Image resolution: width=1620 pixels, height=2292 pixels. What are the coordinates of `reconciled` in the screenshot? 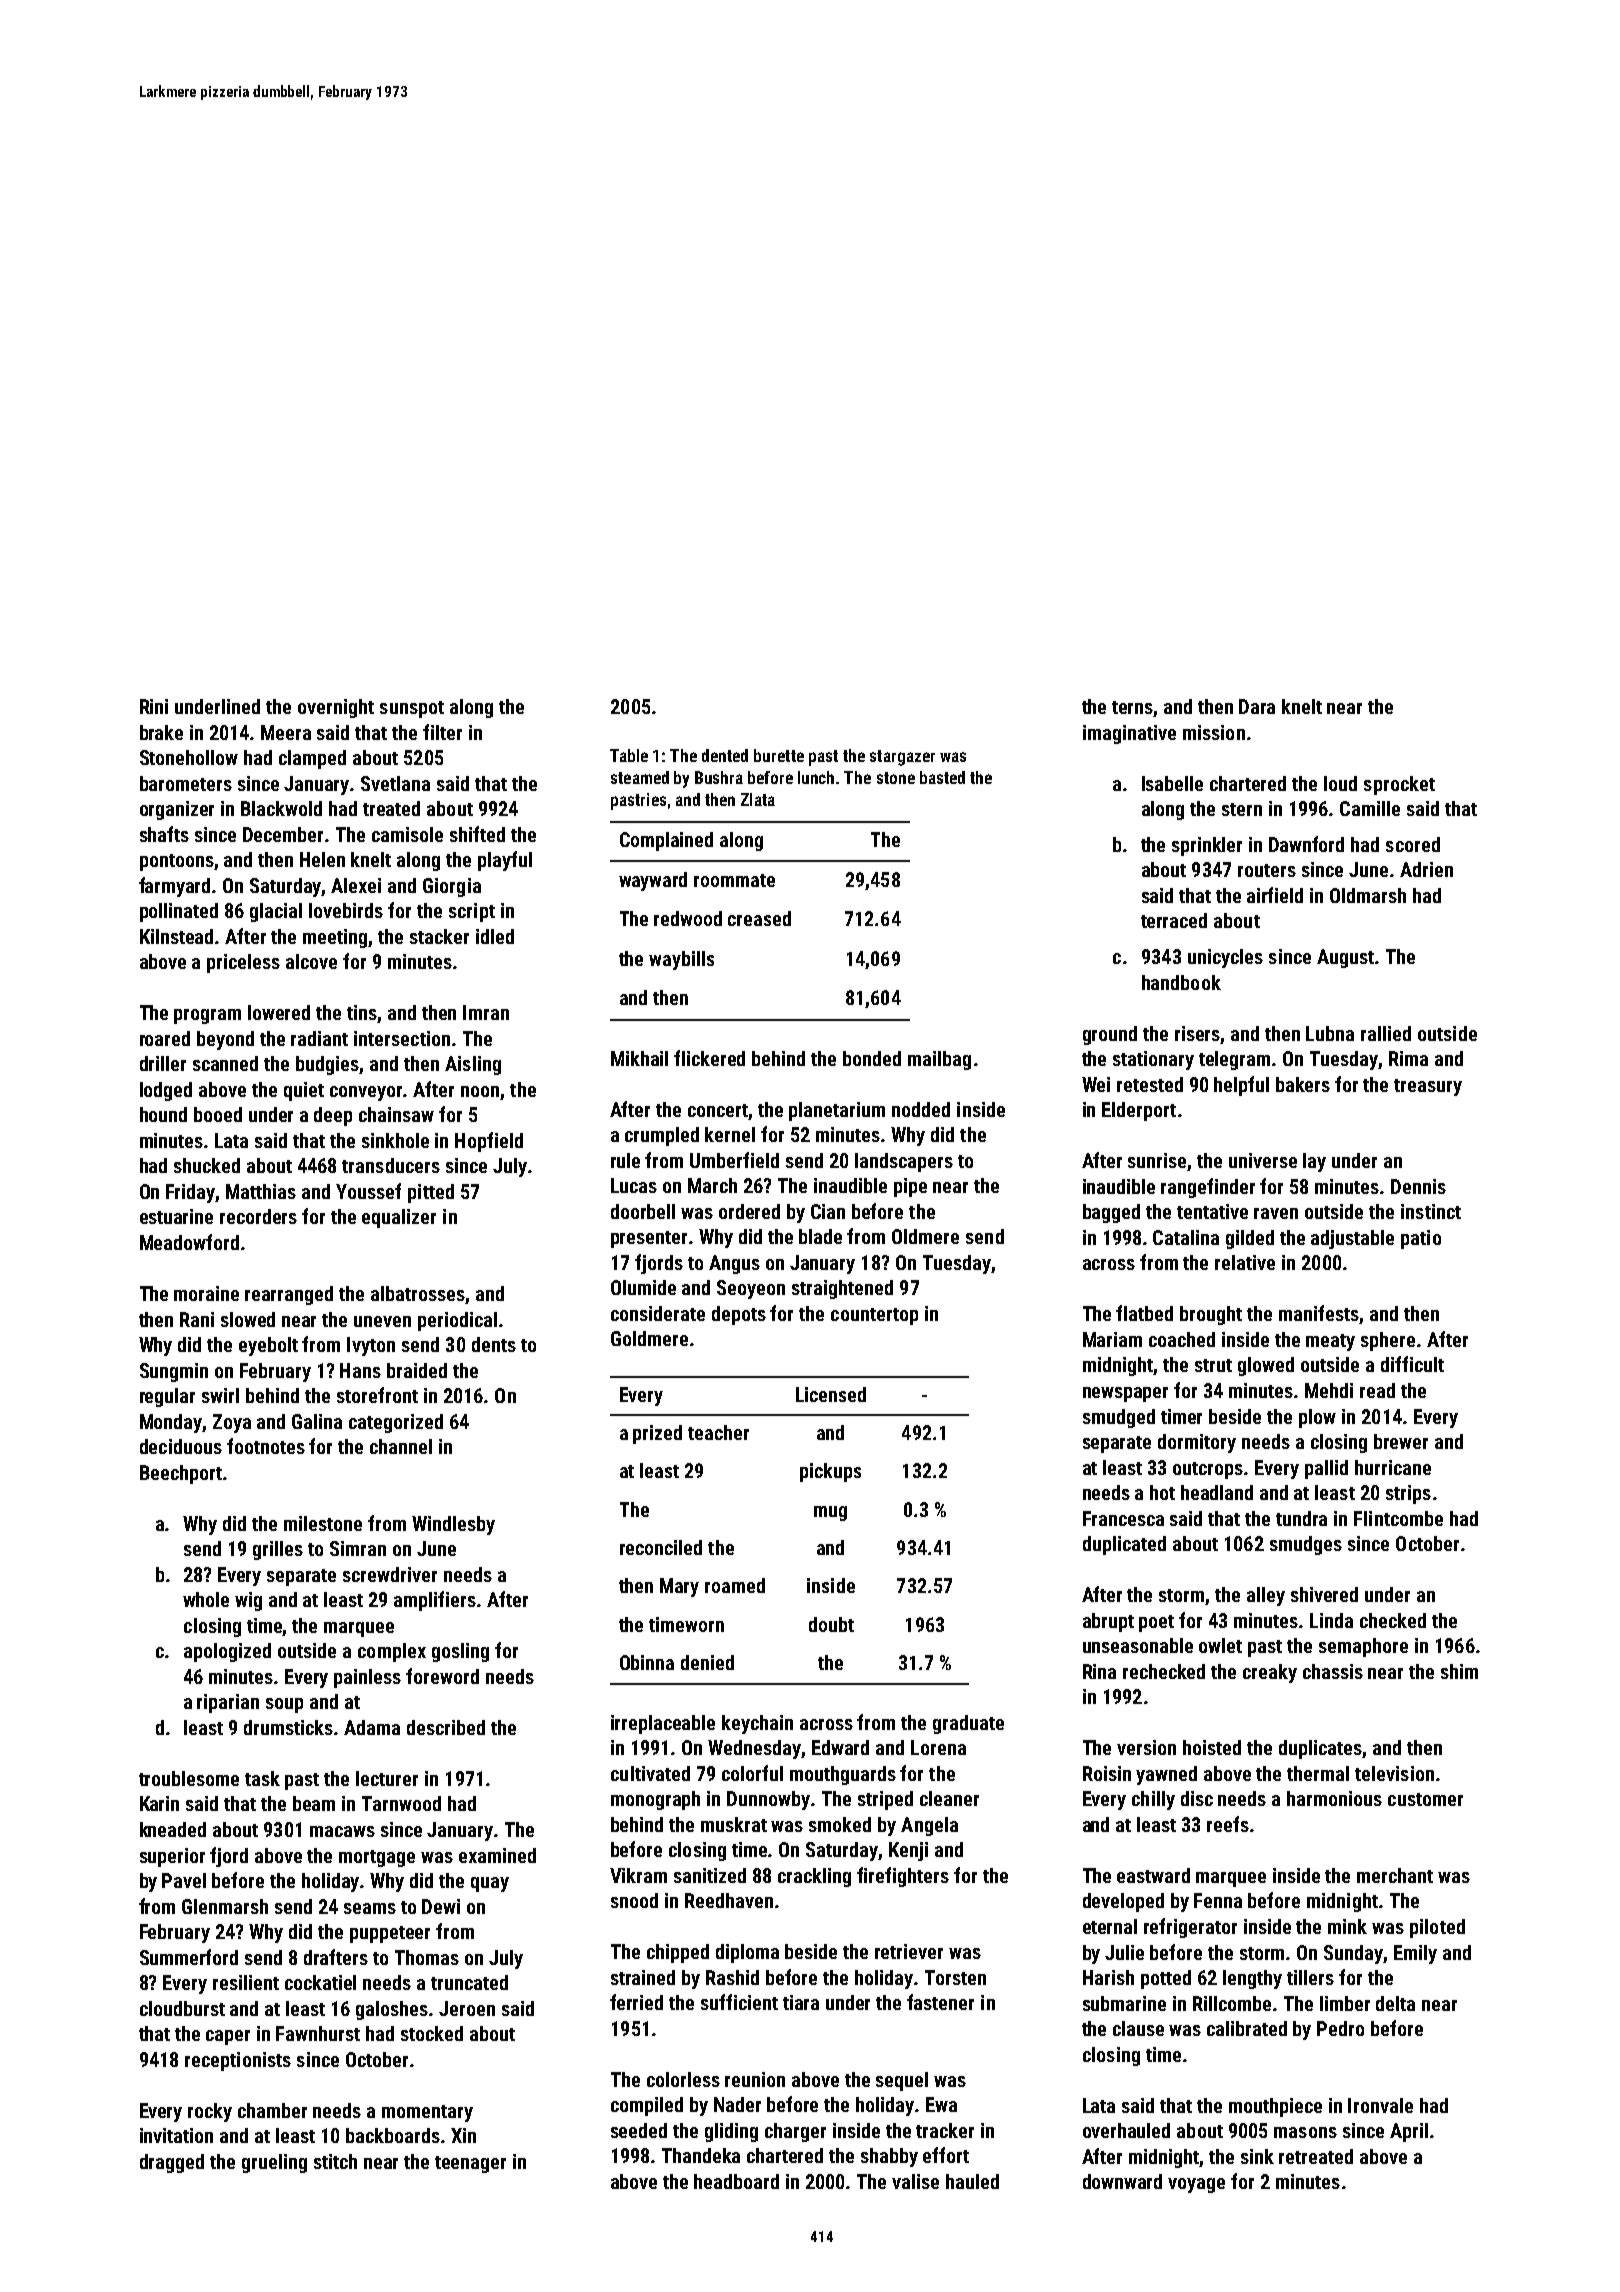 It's located at (661, 1547).
